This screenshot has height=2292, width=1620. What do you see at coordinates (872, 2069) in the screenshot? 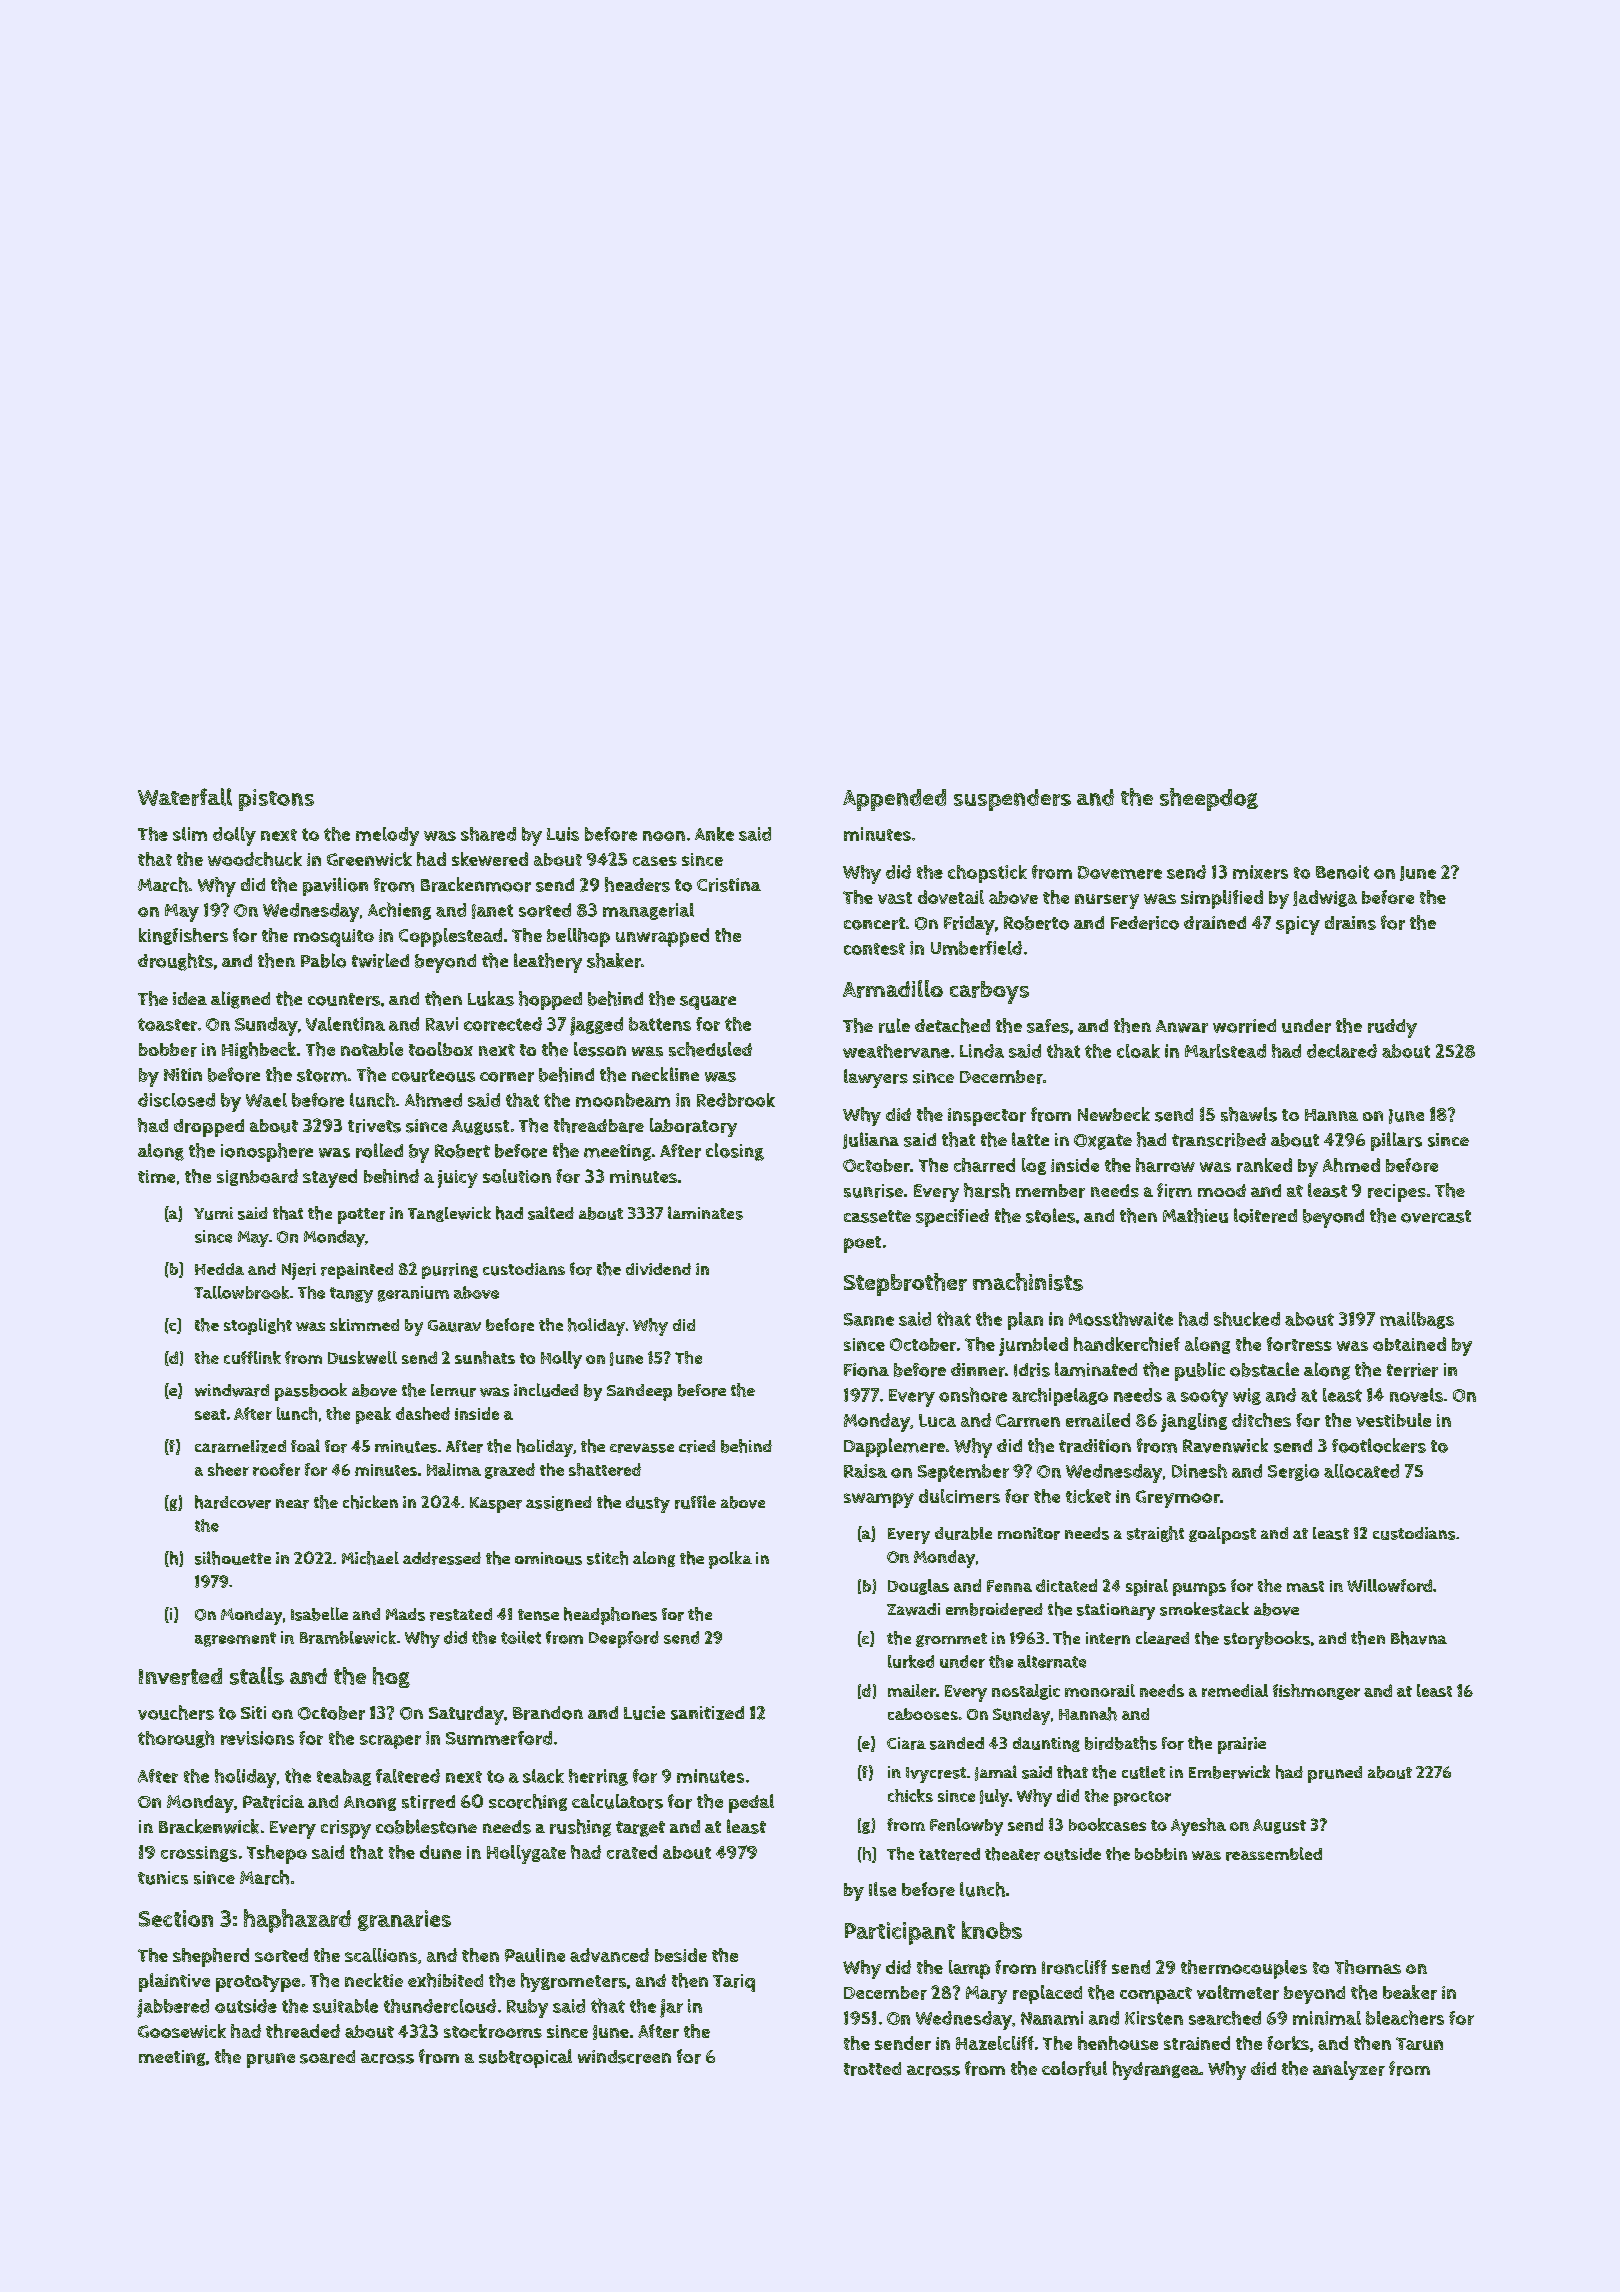
I see `trotted` at bounding box center [872, 2069].
